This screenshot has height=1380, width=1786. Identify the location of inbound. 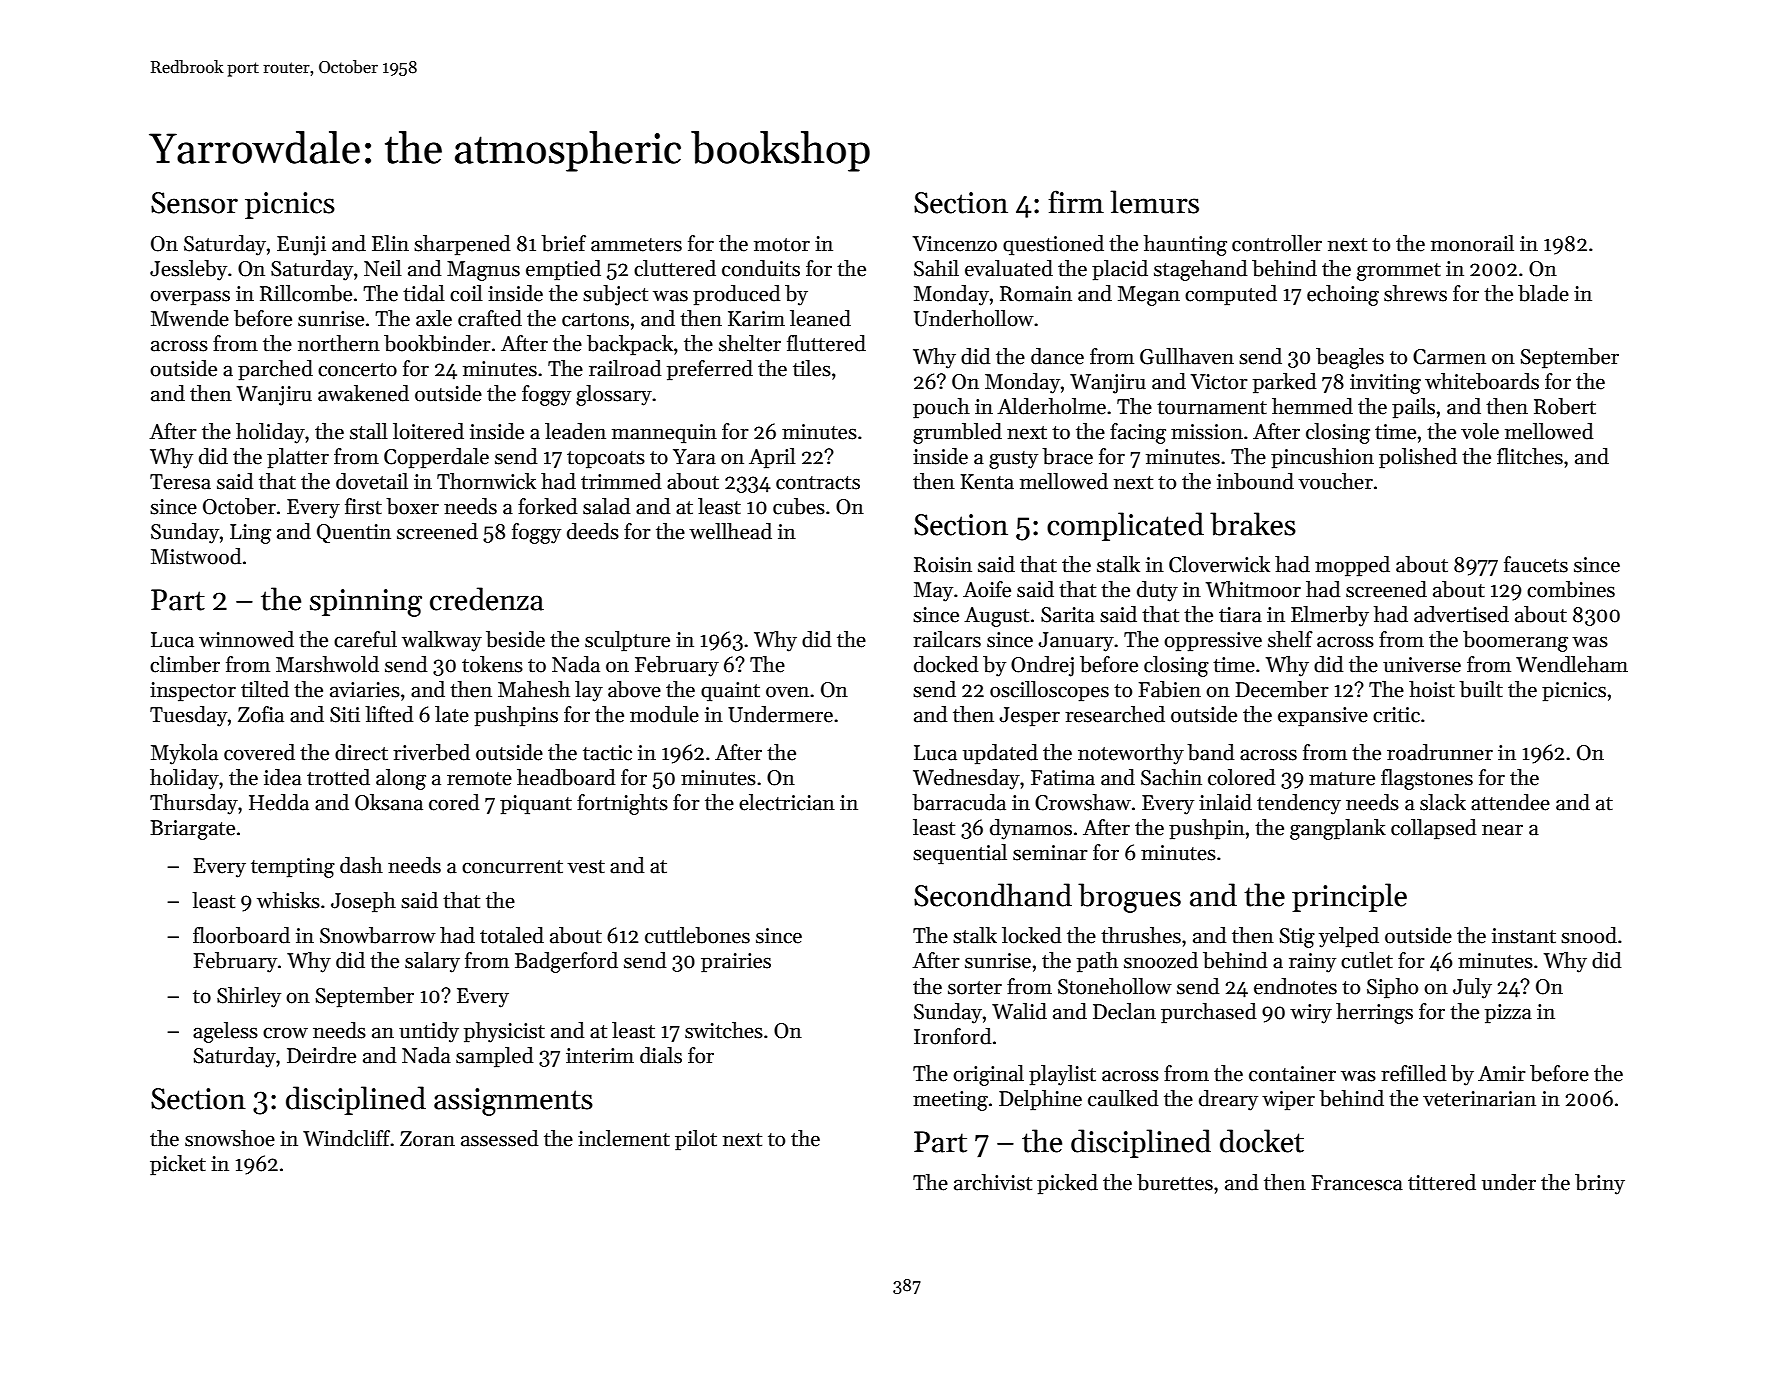
(1255, 481).
